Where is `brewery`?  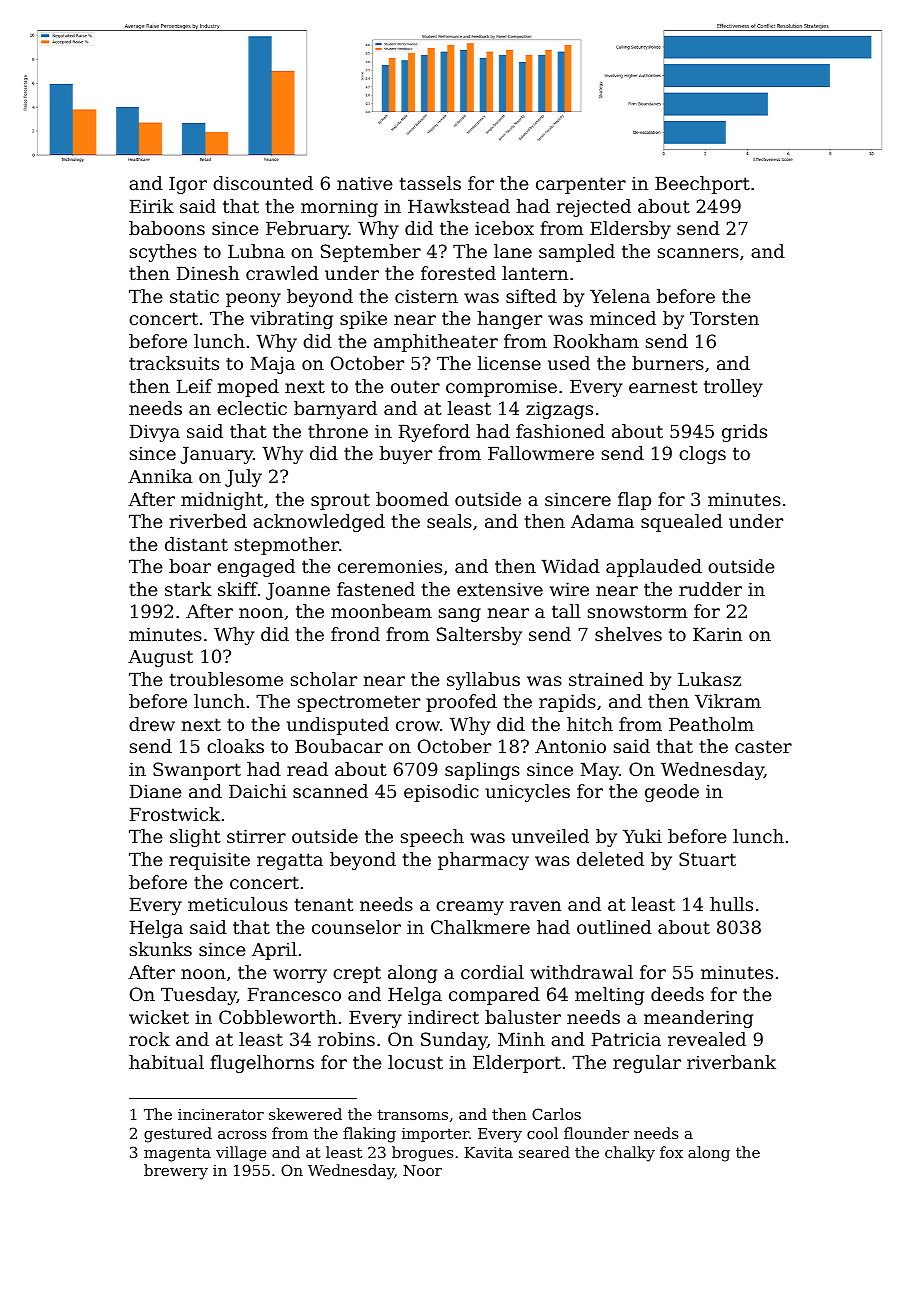
brewery is located at coordinates (176, 1172).
